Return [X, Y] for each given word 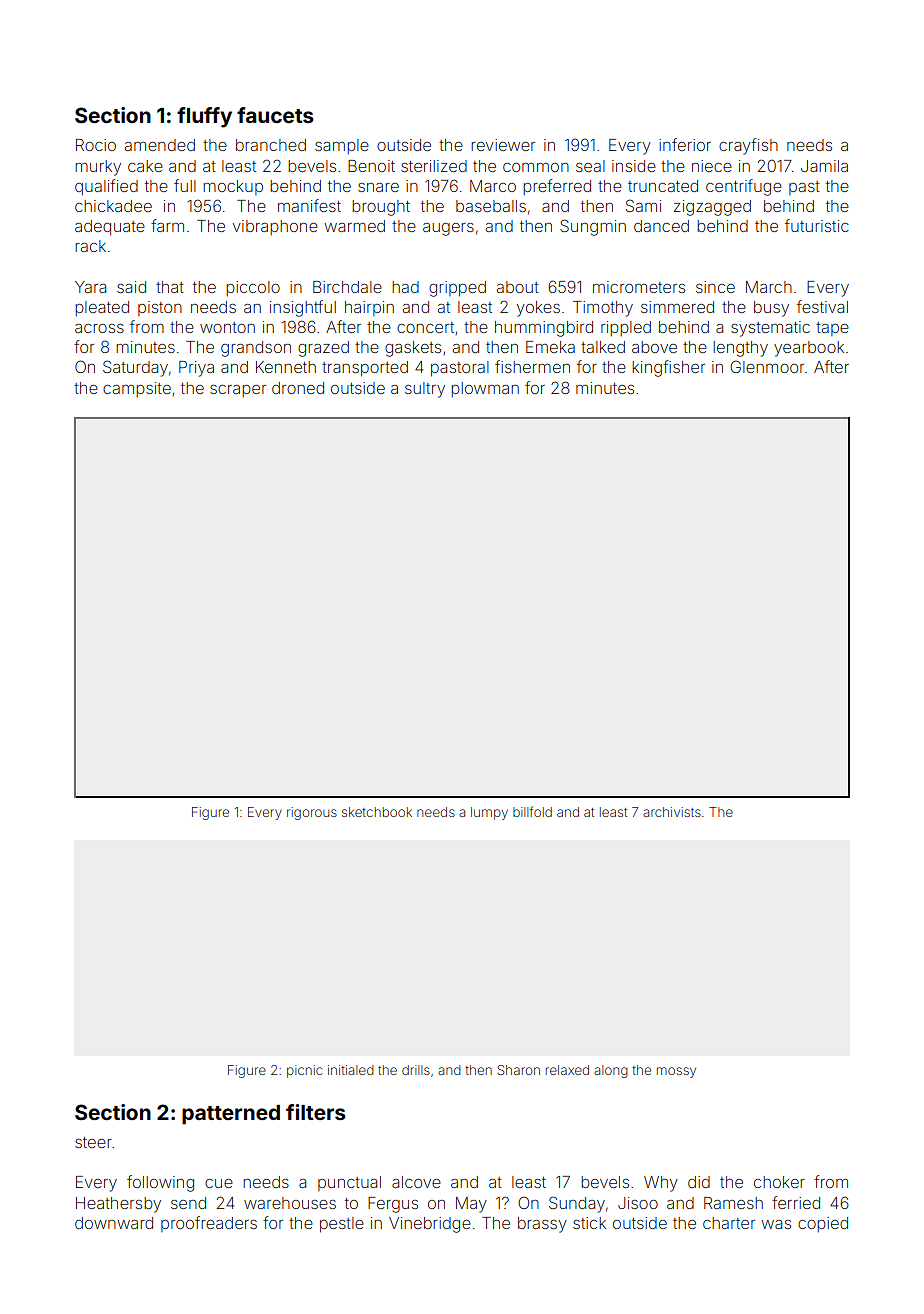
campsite [137, 389]
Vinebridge [430, 1225]
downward [114, 1223]
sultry [425, 390]
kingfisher [668, 368]
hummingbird [544, 329]
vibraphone [275, 227]
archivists [672, 812]
